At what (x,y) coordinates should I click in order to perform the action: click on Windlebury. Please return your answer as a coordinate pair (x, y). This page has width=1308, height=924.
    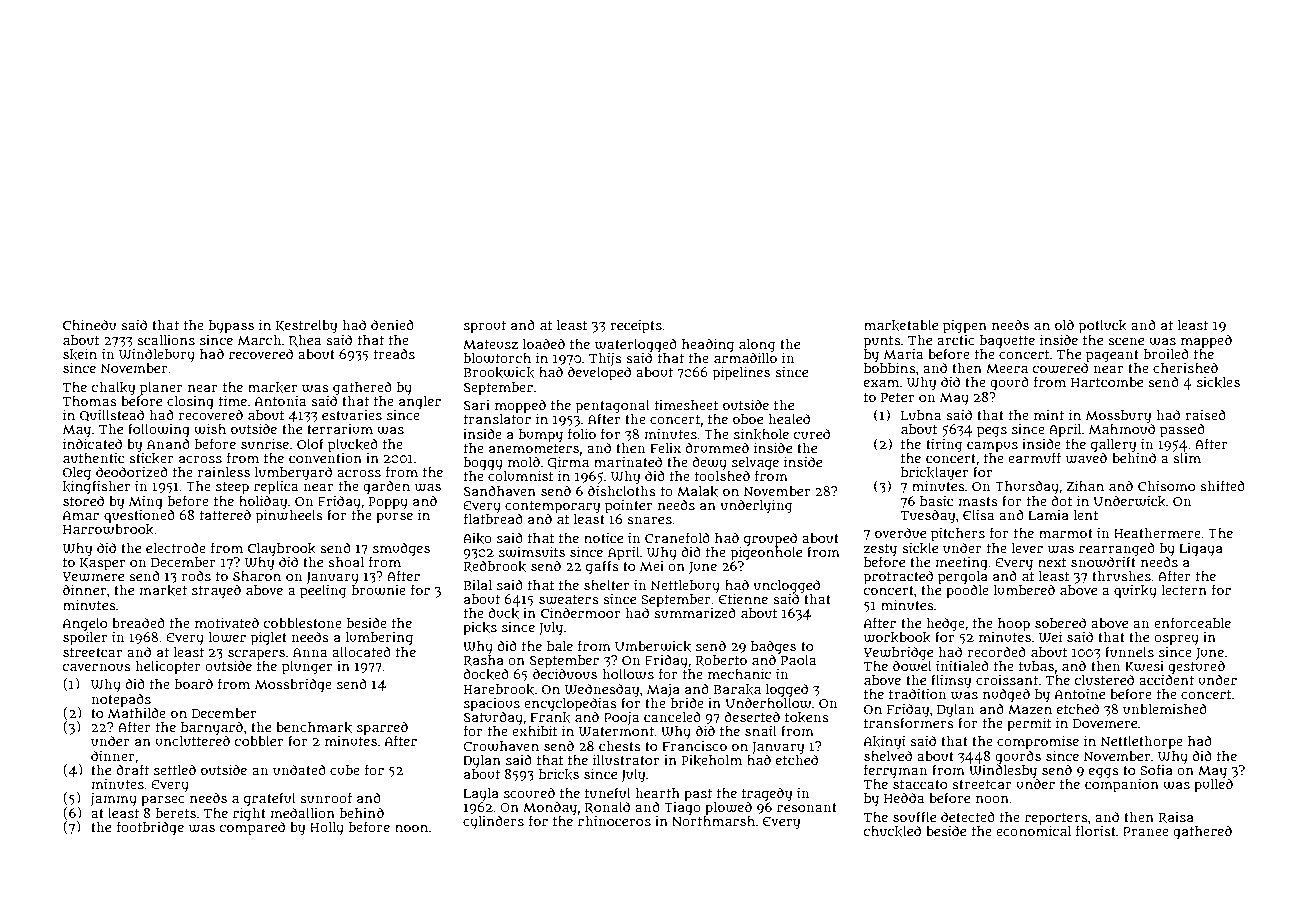
    Looking at the image, I should click on (157, 355).
